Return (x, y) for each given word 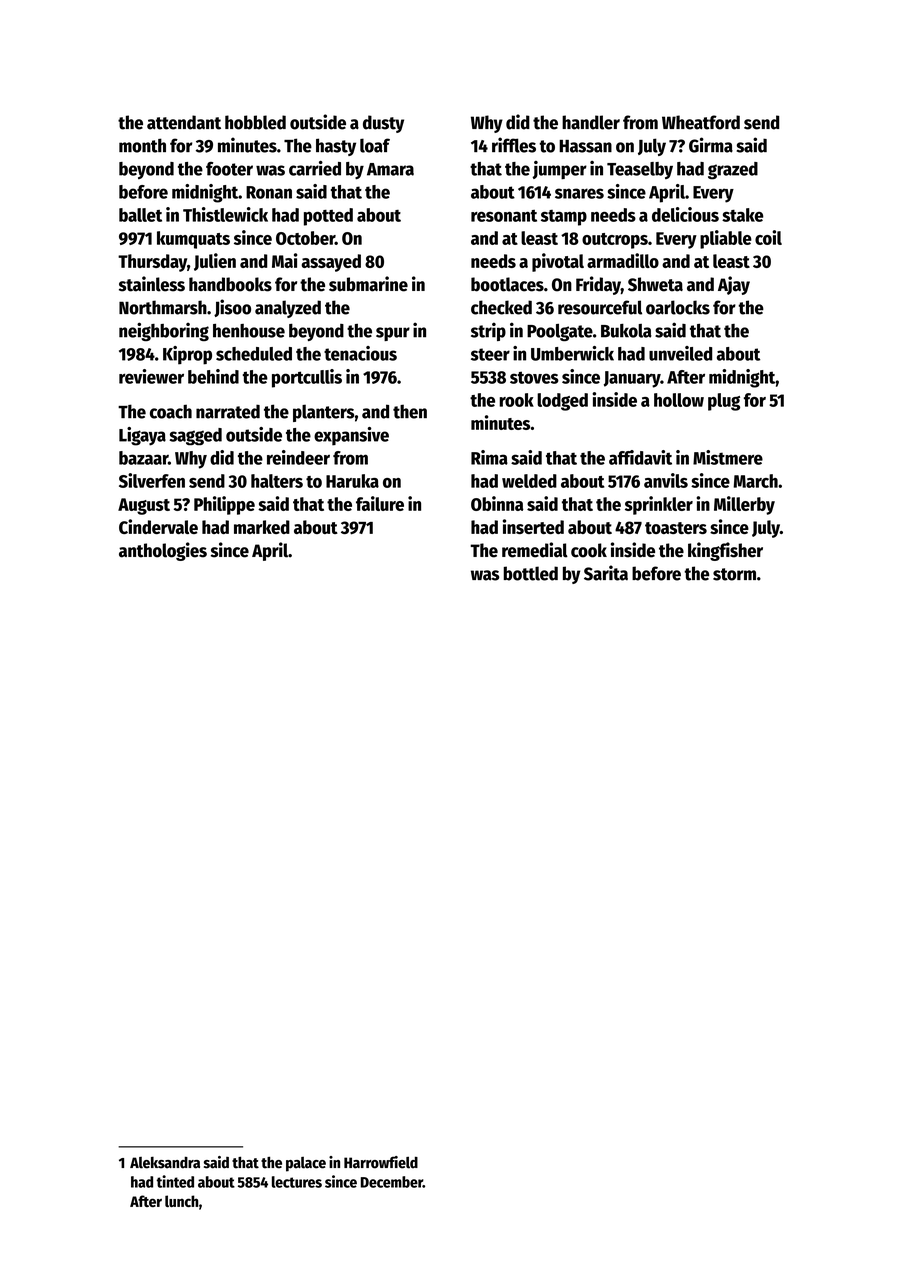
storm (734, 574)
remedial (535, 550)
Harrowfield (381, 1162)
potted (328, 217)
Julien (215, 262)
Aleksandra (165, 1162)
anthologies (163, 551)
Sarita (606, 573)
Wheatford (701, 122)
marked (262, 527)
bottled (531, 573)
